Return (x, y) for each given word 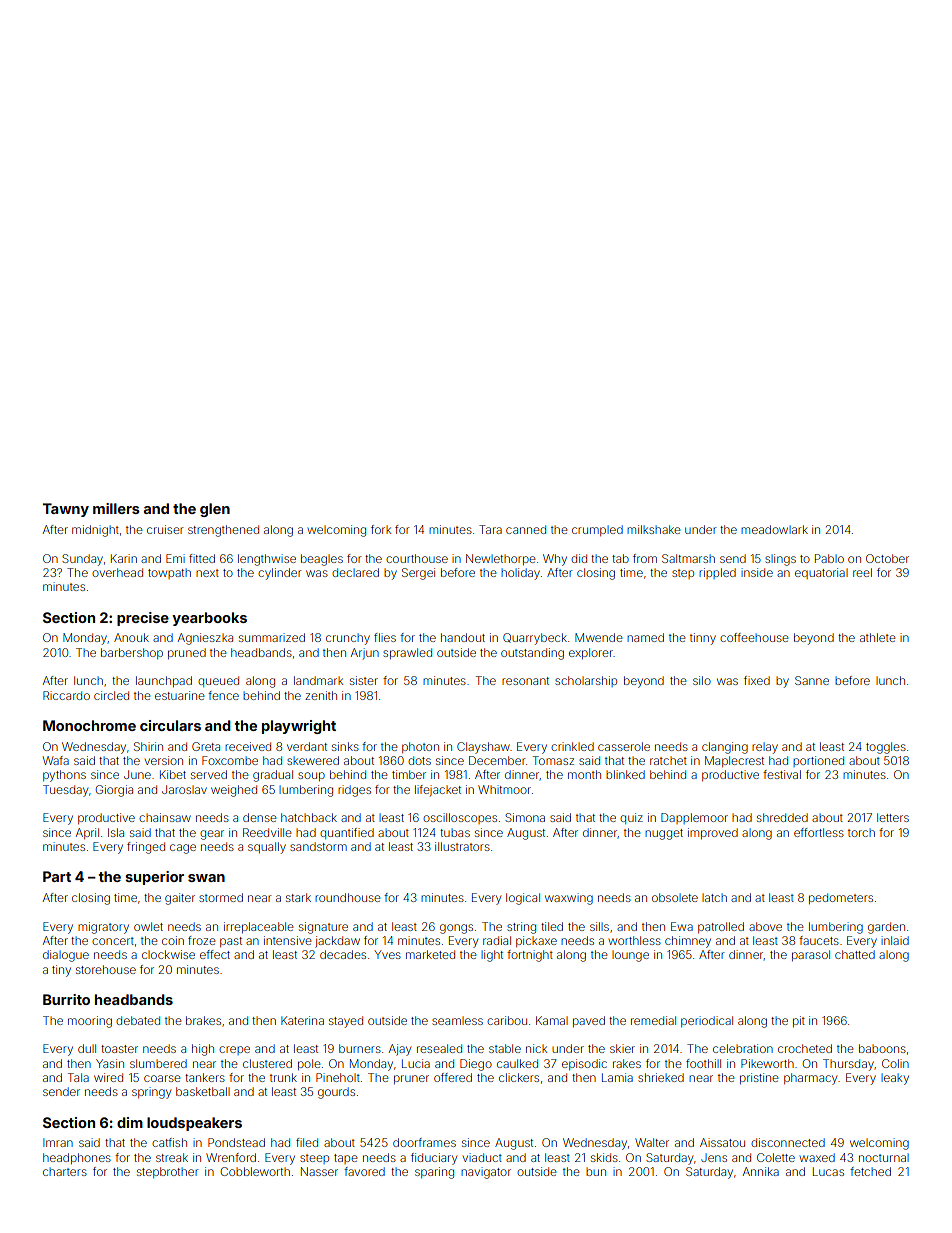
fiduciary (434, 1159)
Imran (58, 1142)
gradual (273, 776)
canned (526, 529)
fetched (870, 1171)
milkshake (654, 529)
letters (893, 817)
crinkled (572, 746)
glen (215, 510)
